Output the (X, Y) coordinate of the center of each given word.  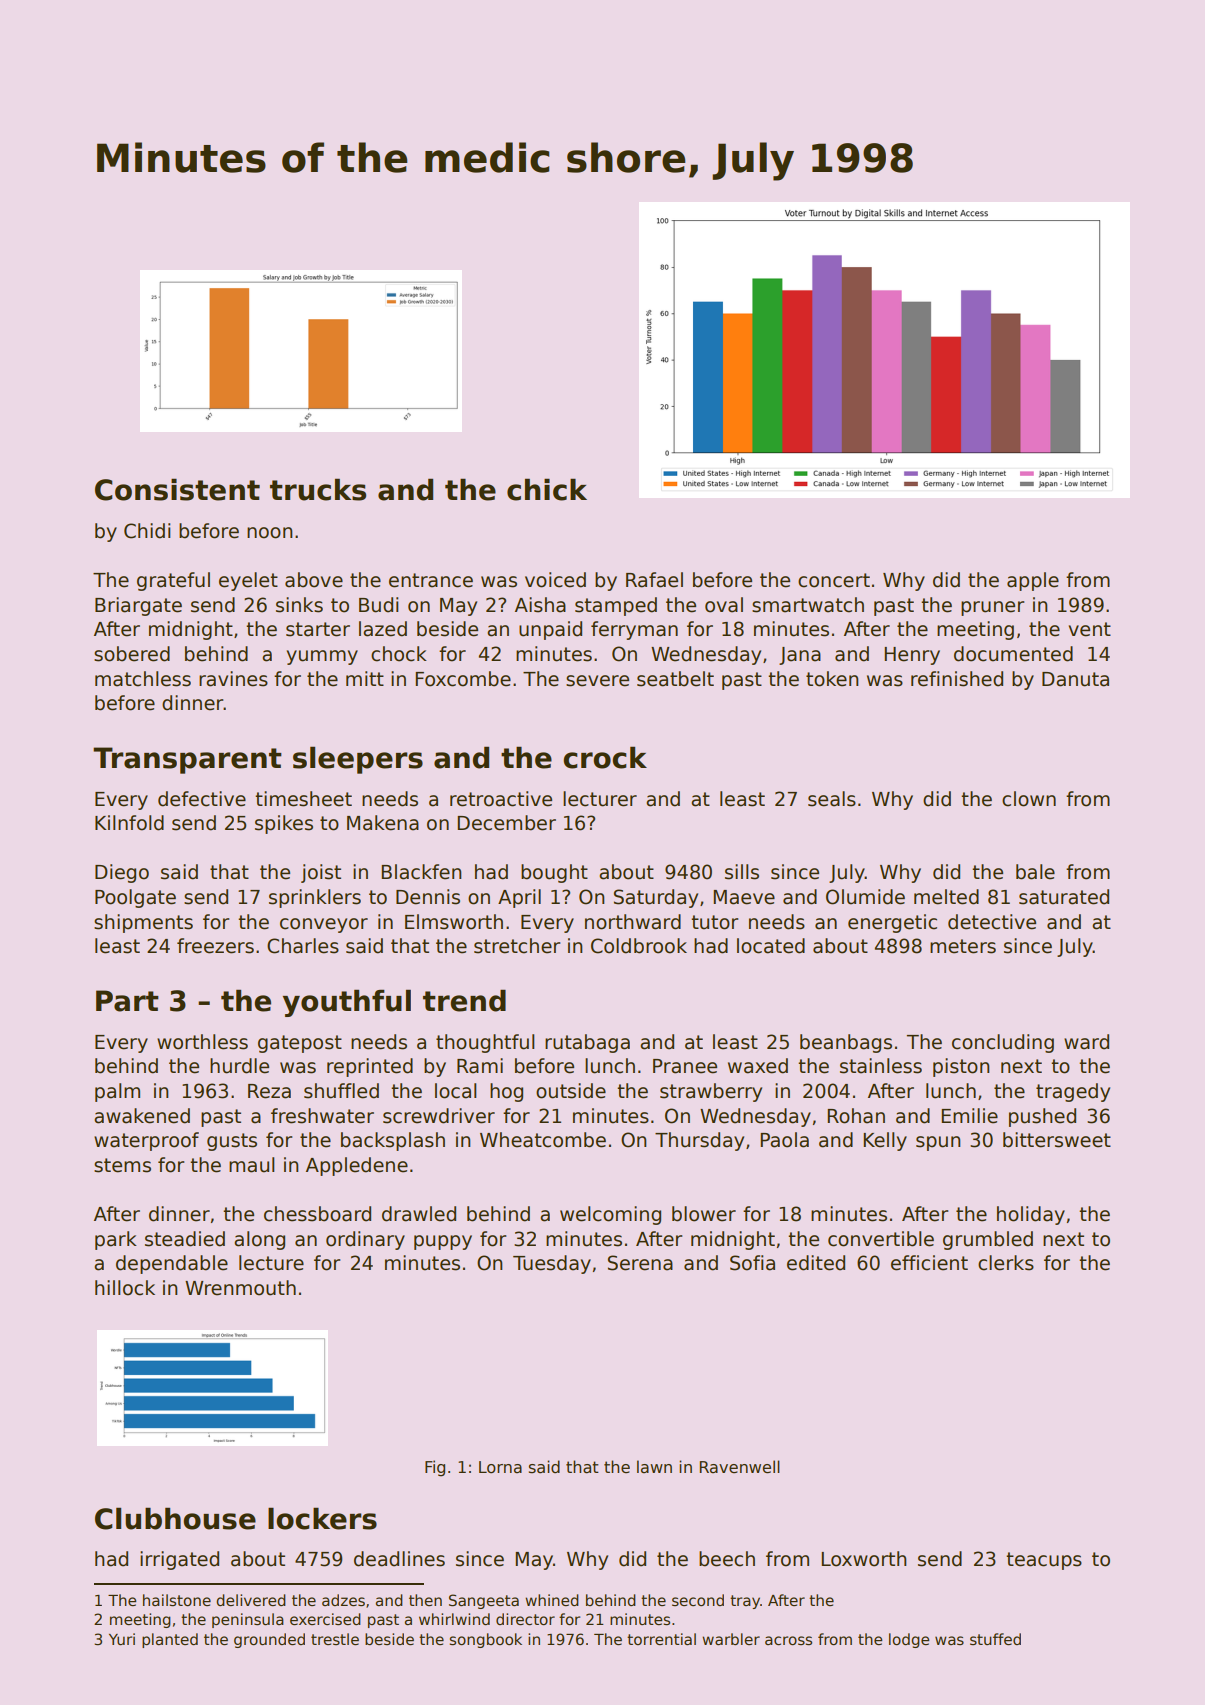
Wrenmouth (240, 1288)
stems (122, 1165)
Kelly (885, 1141)
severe (597, 681)
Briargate (138, 606)
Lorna (500, 1467)
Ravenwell (740, 1466)
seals (832, 799)
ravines (233, 679)
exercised (325, 1619)
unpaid (550, 630)
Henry (912, 656)
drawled (419, 1214)
